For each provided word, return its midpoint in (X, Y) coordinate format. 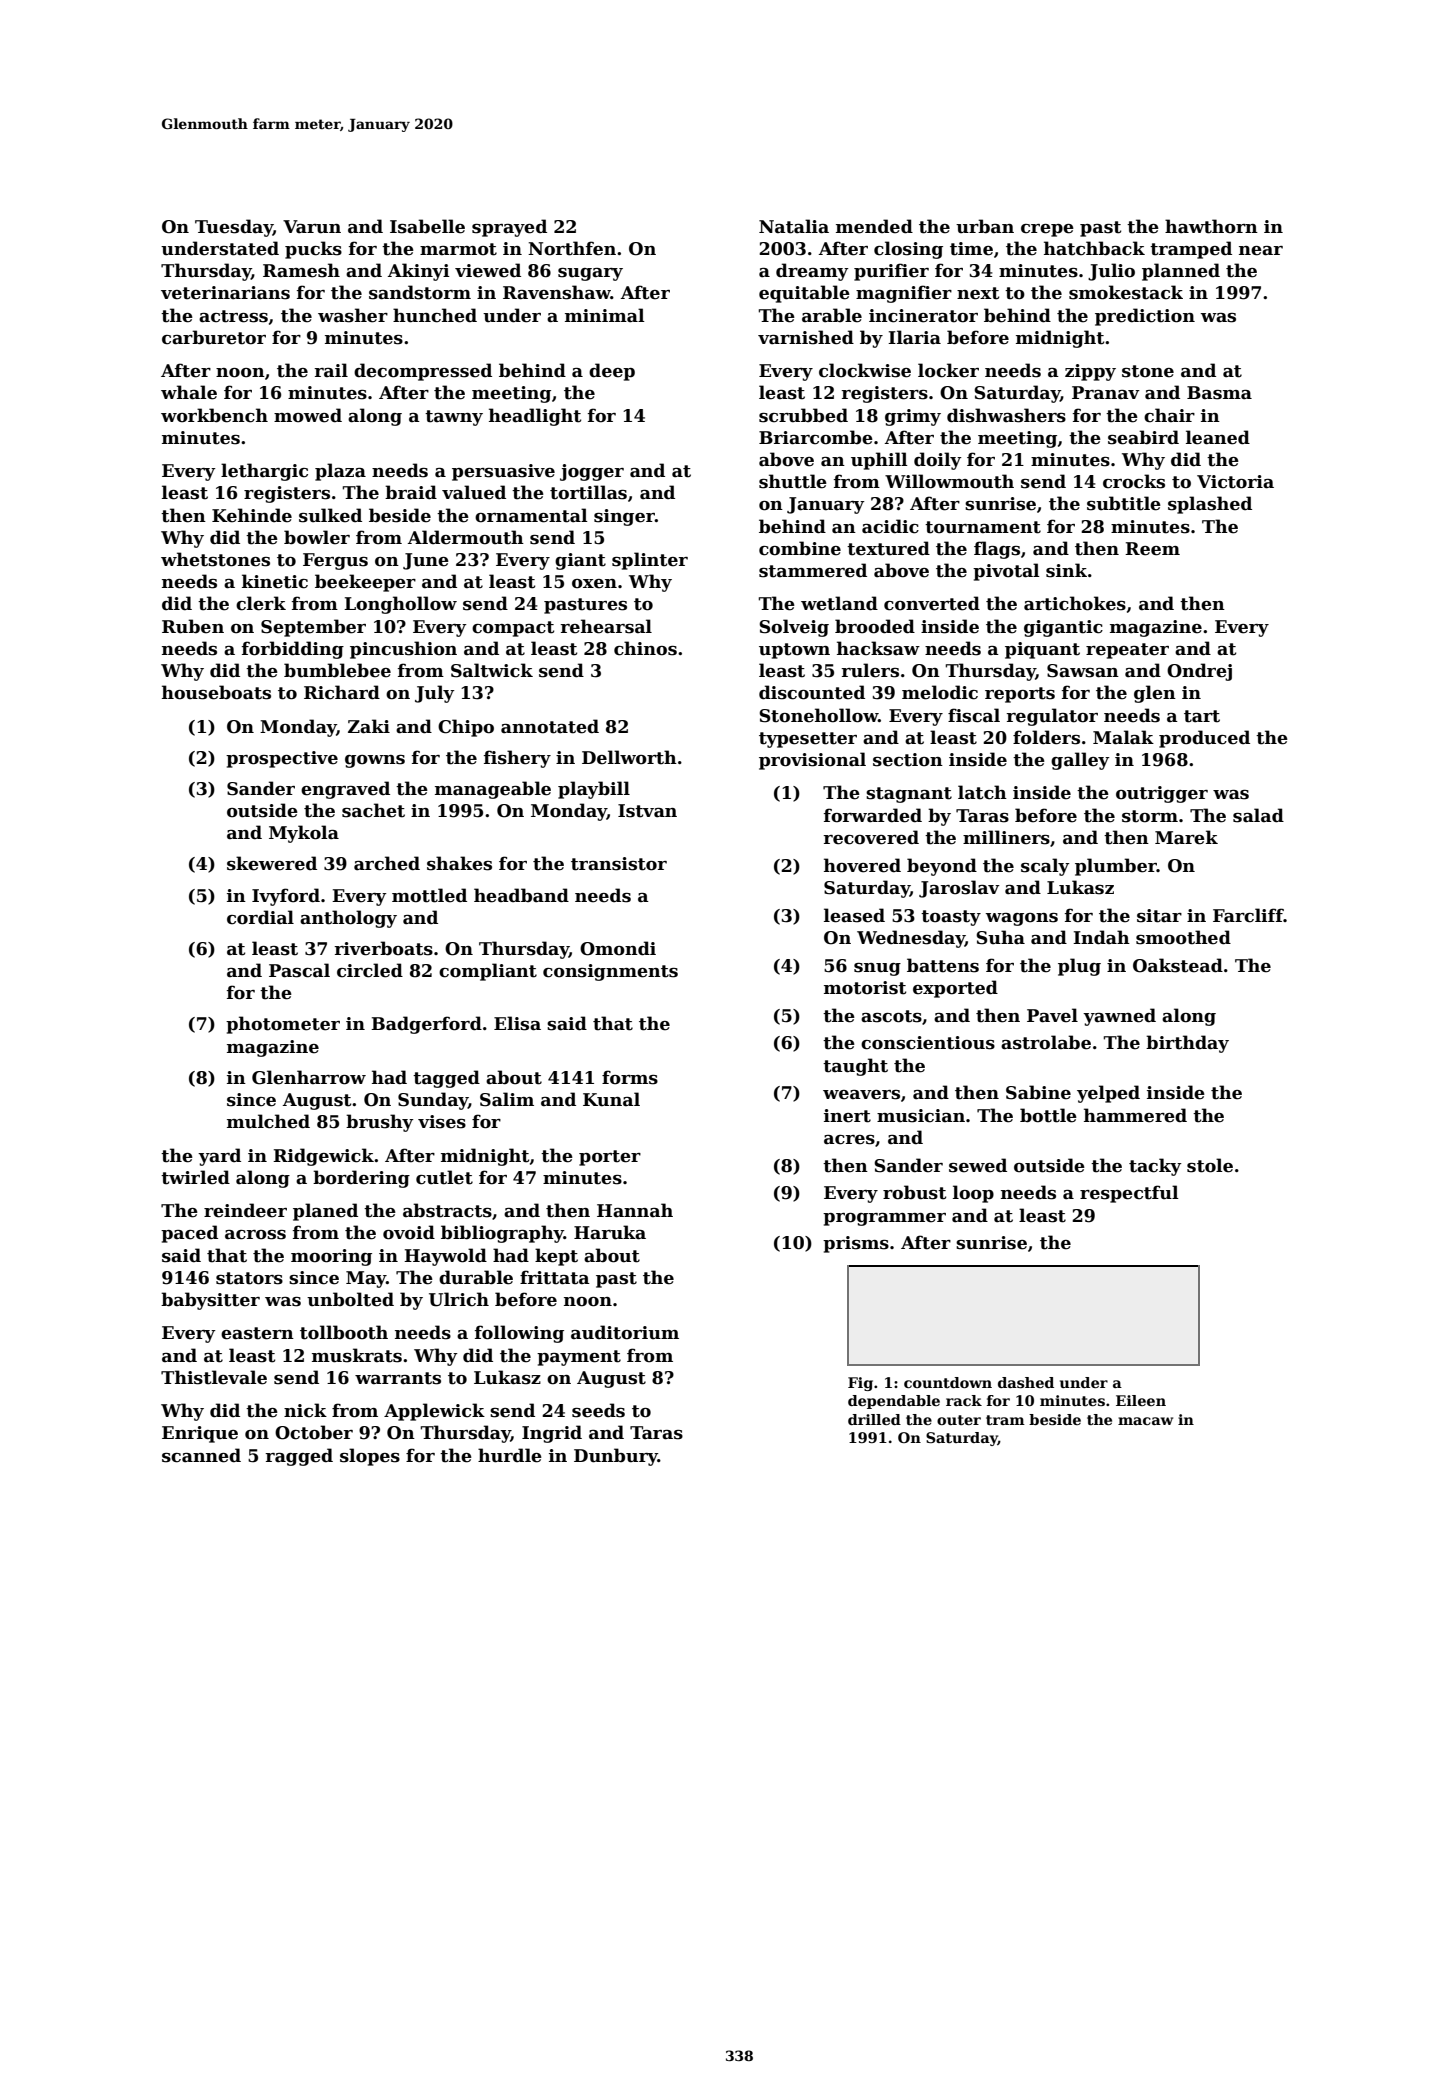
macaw (1145, 1421)
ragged (299, 1457)
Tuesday (234, 228)
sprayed (509, 228)
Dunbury (616, 1457)
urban (985, 226)
